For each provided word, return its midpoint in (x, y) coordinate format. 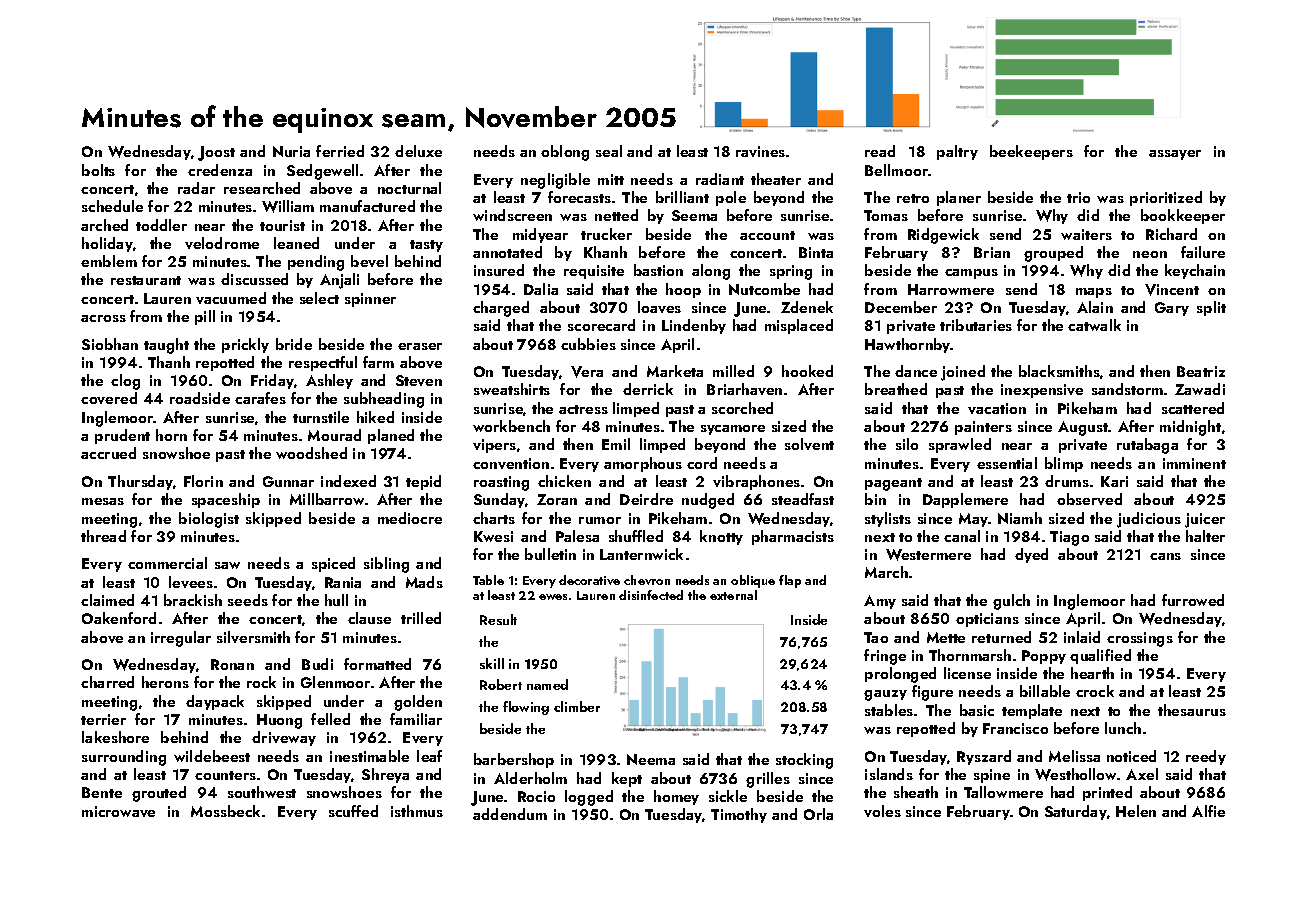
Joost (216, 153)
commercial (167, 563)
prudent (122, 436)
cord (702, 463)
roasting (501, 483)
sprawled (960, 445)
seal (609, 151)
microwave (118, 811)
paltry (957, 152)
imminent (1194, 463)
